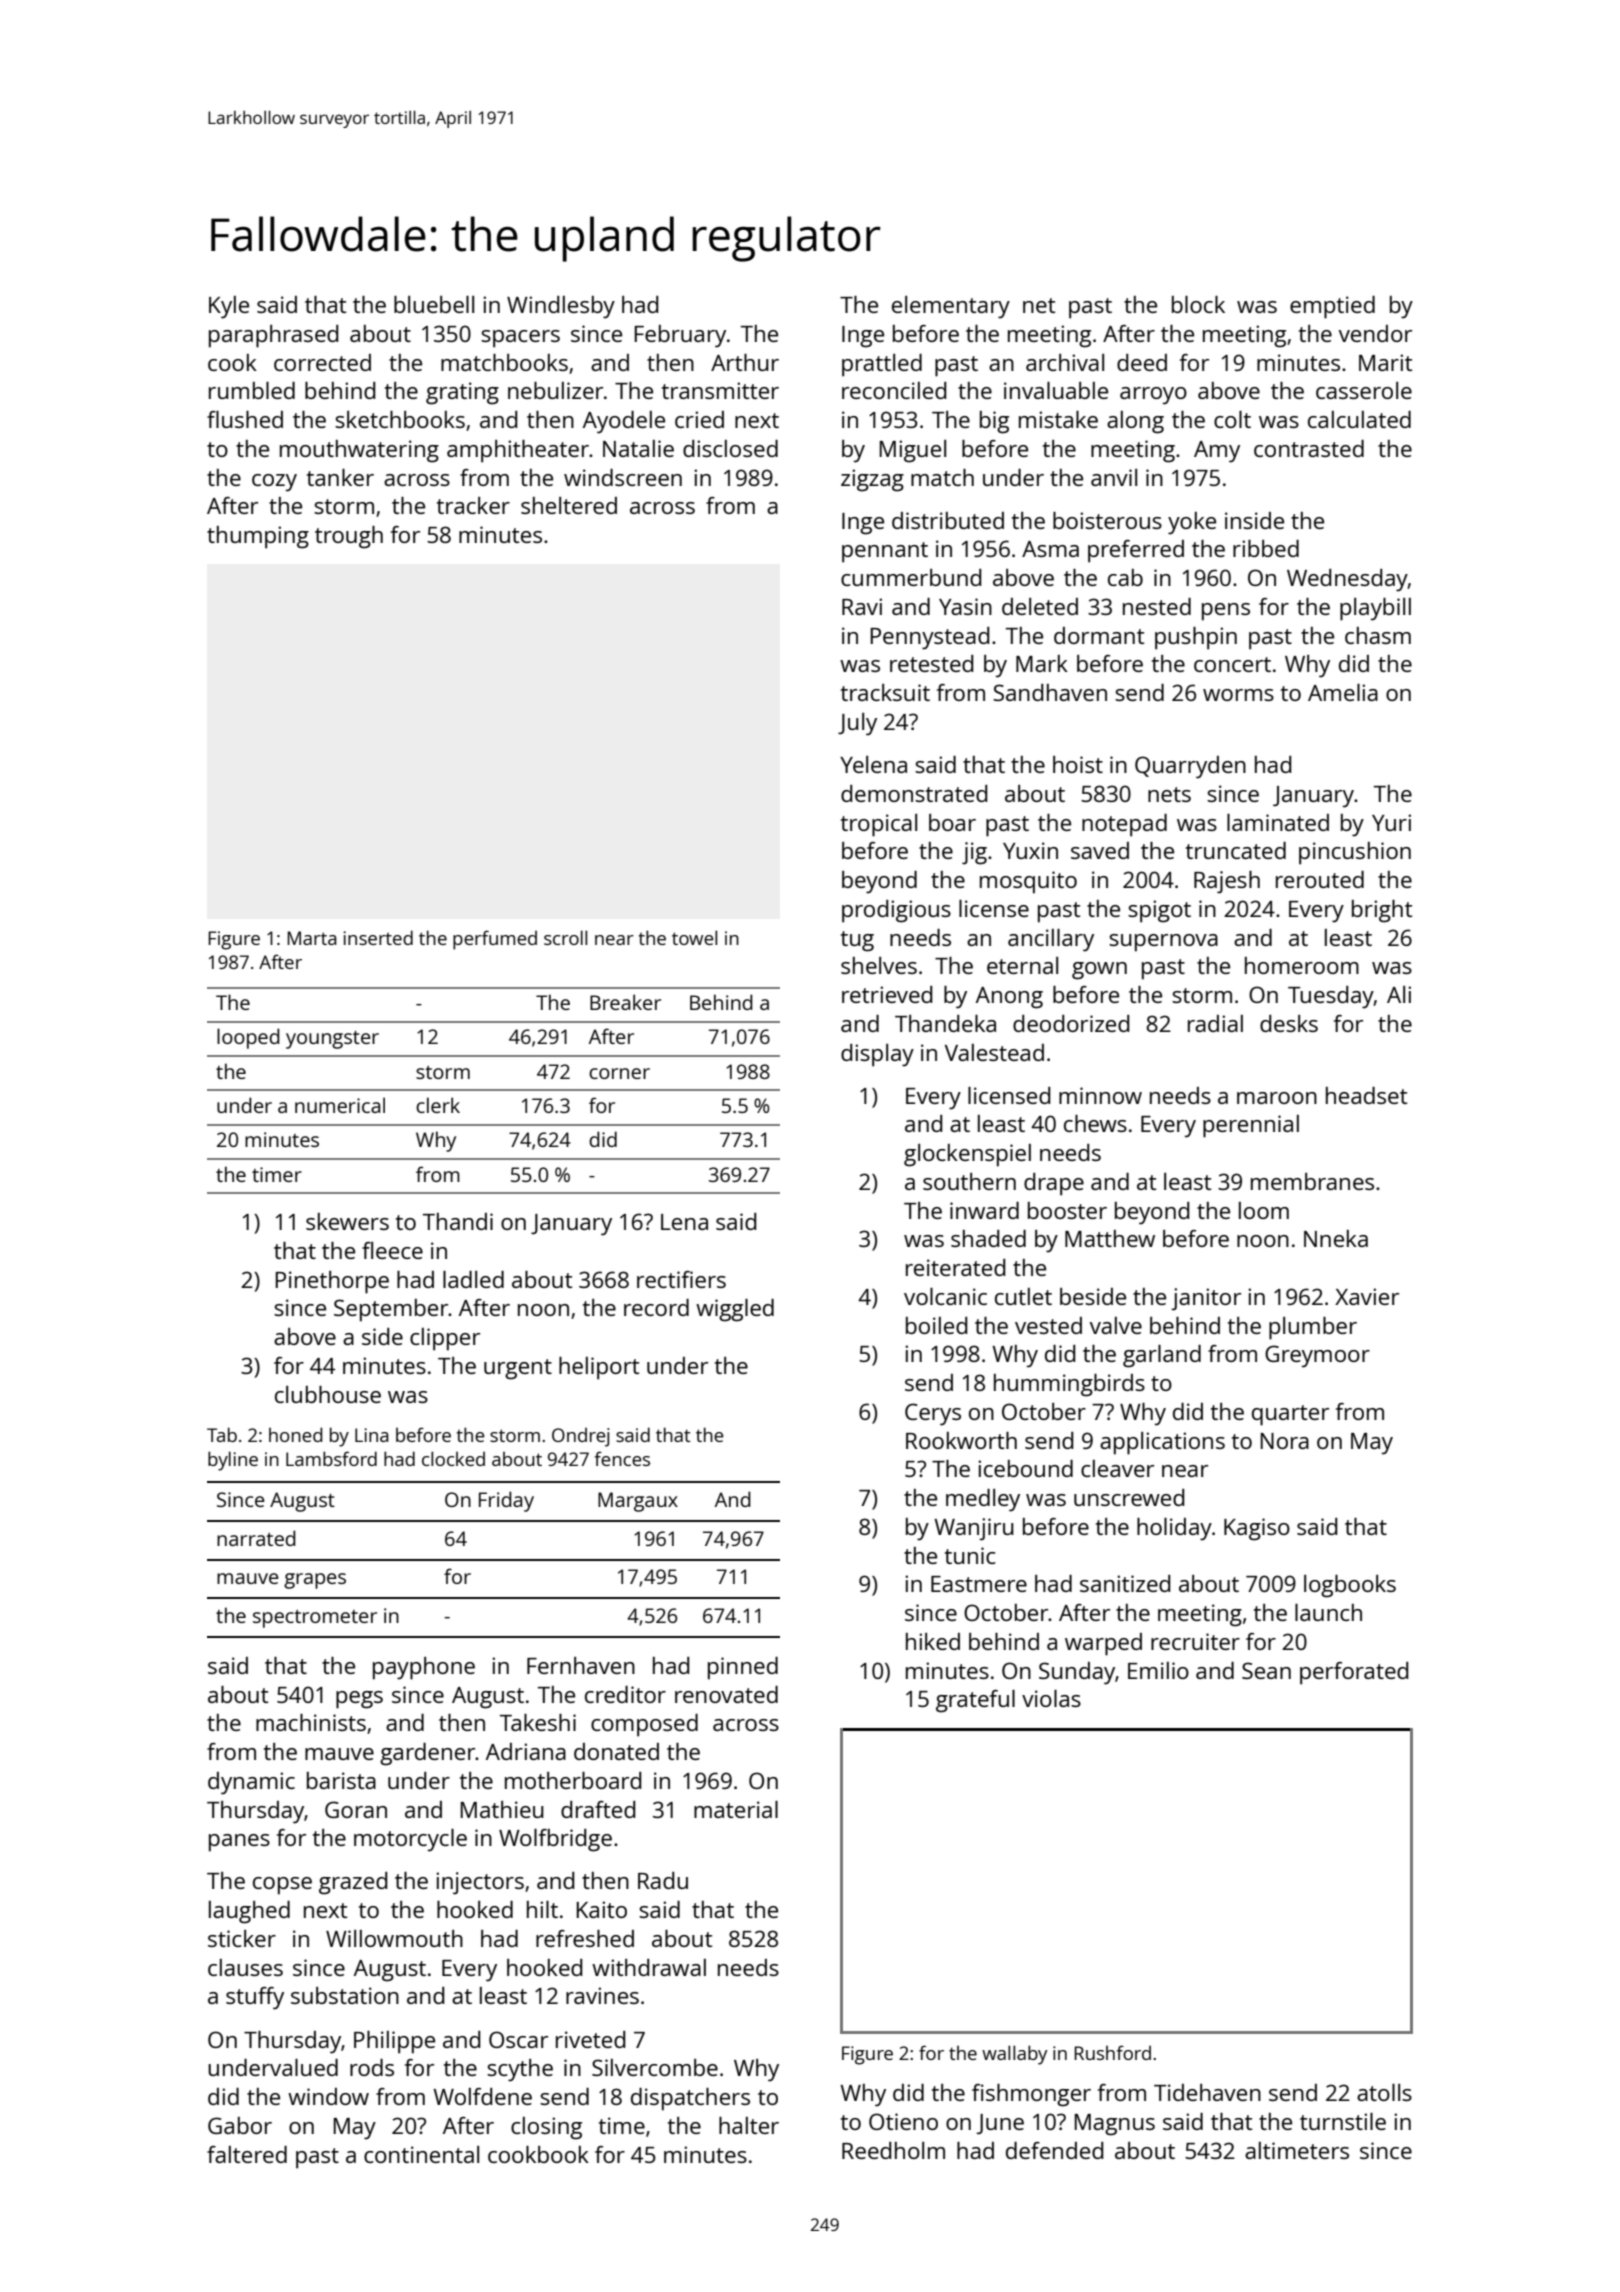 This image has height=2292, width=1620. I want to click on glockenspiel, so click(967, 1155).
